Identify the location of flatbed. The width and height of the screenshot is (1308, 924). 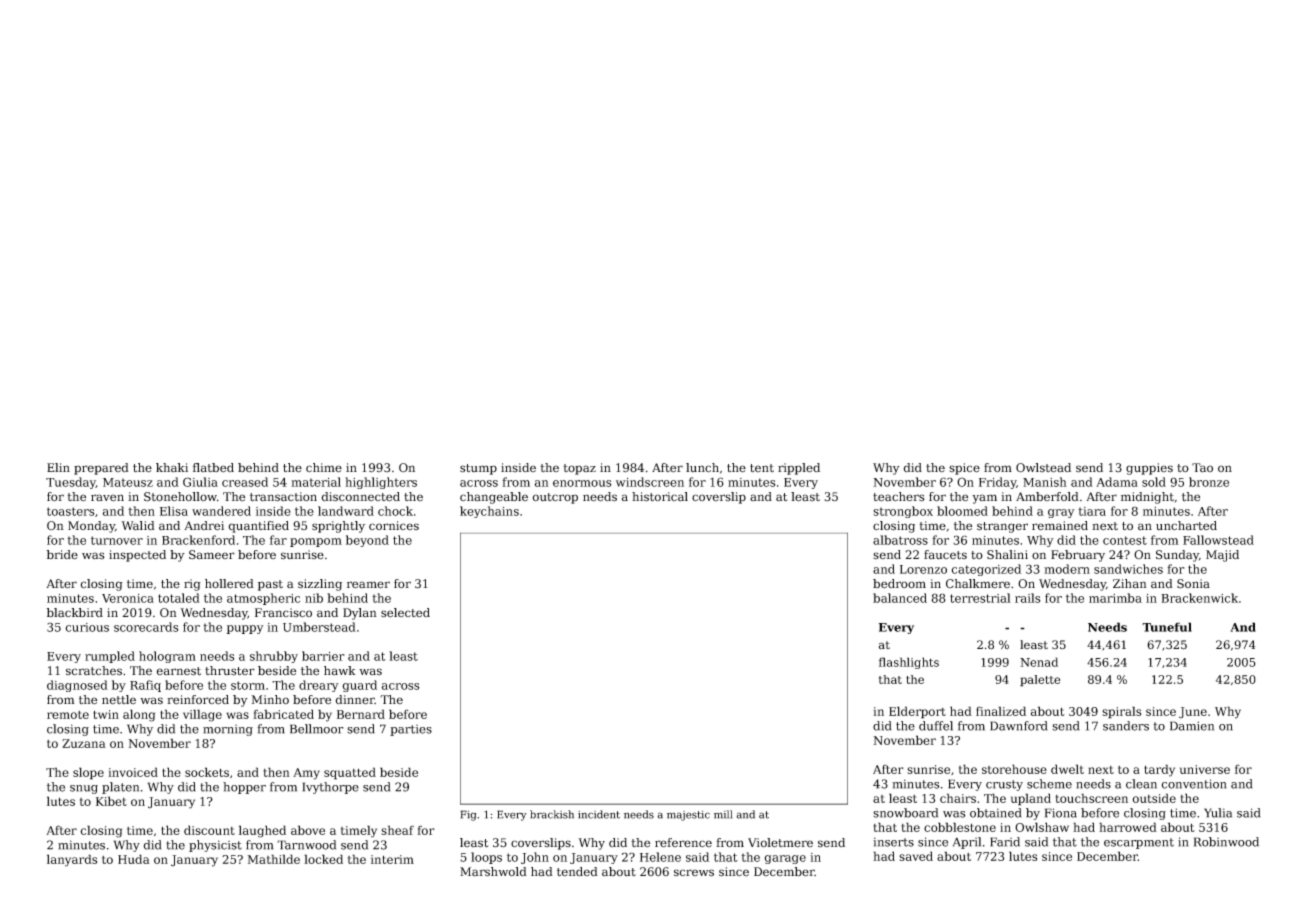
(213, 468).
